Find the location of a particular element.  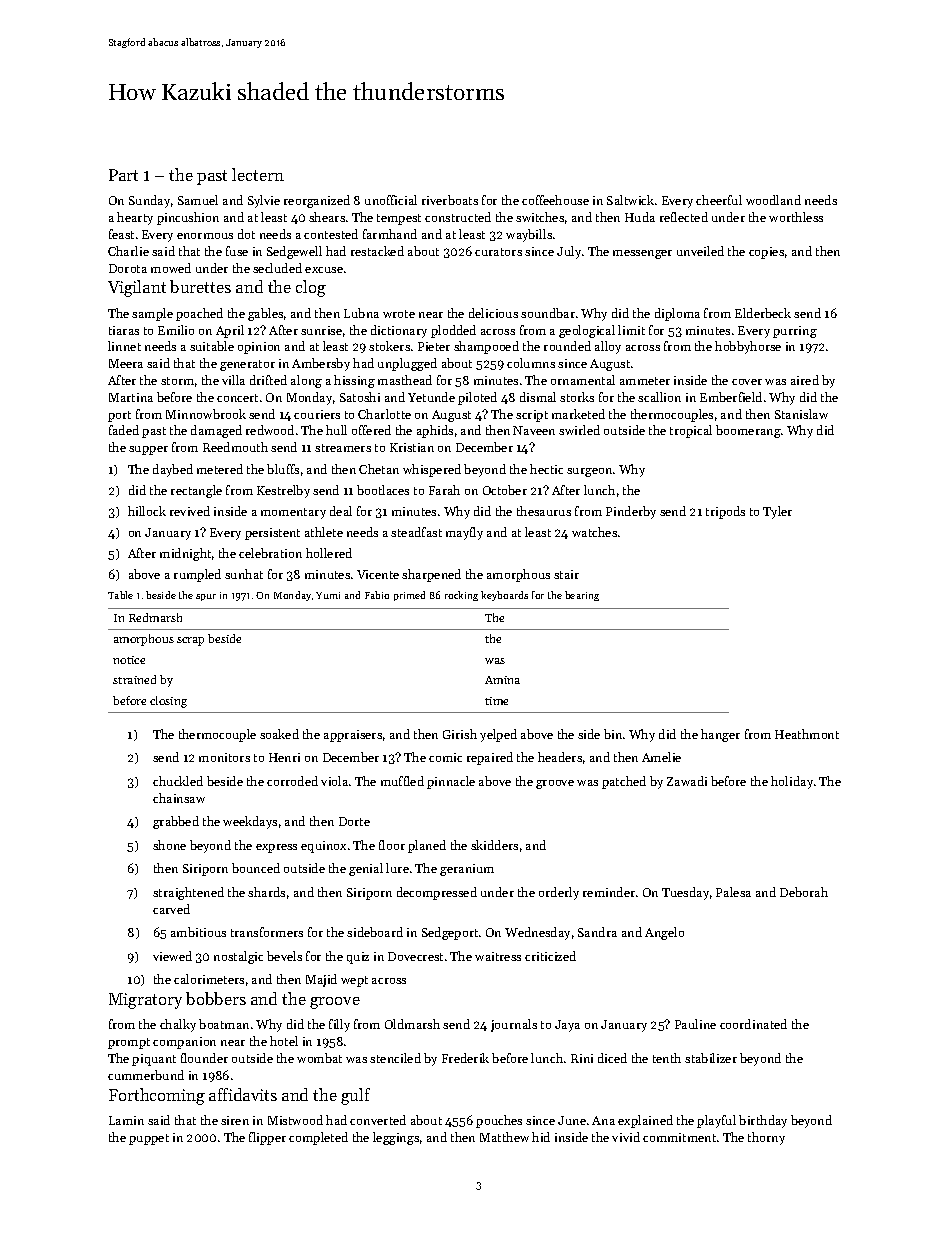

leggings is located at coordinates (396, 1138).
